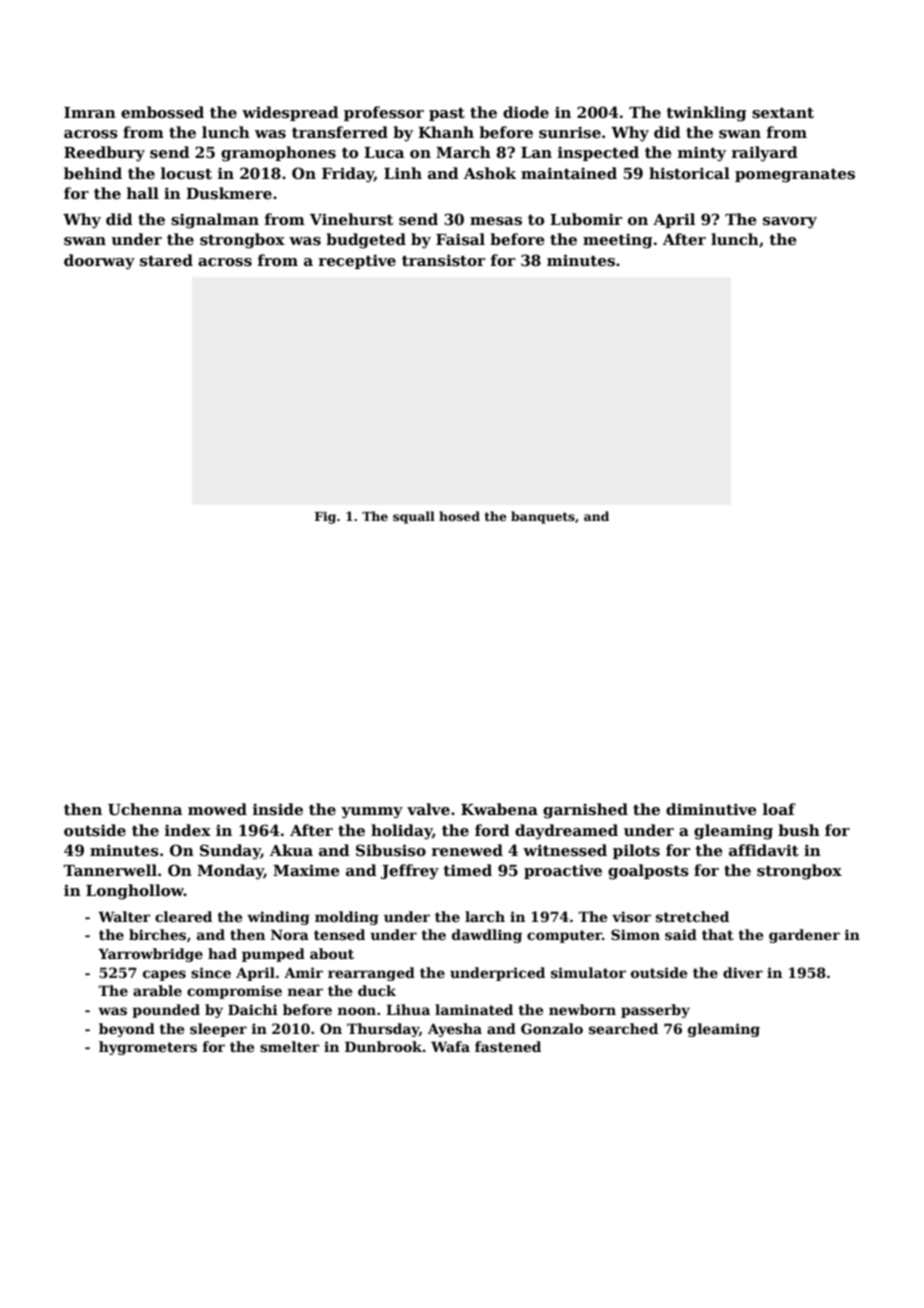  I want to click on historical, so click(689, 173).
